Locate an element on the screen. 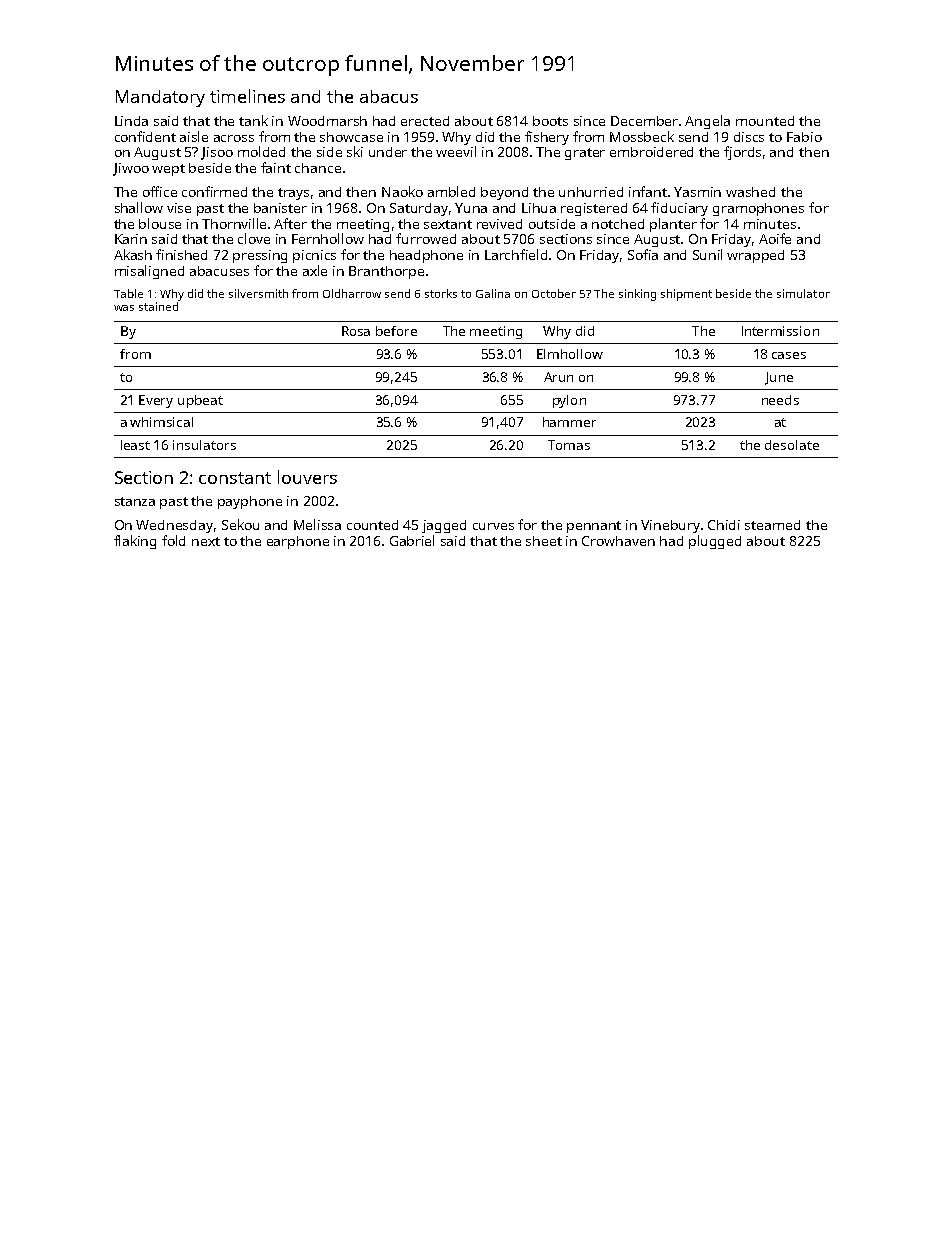  upbeat is located at coordinates (200, 401).
